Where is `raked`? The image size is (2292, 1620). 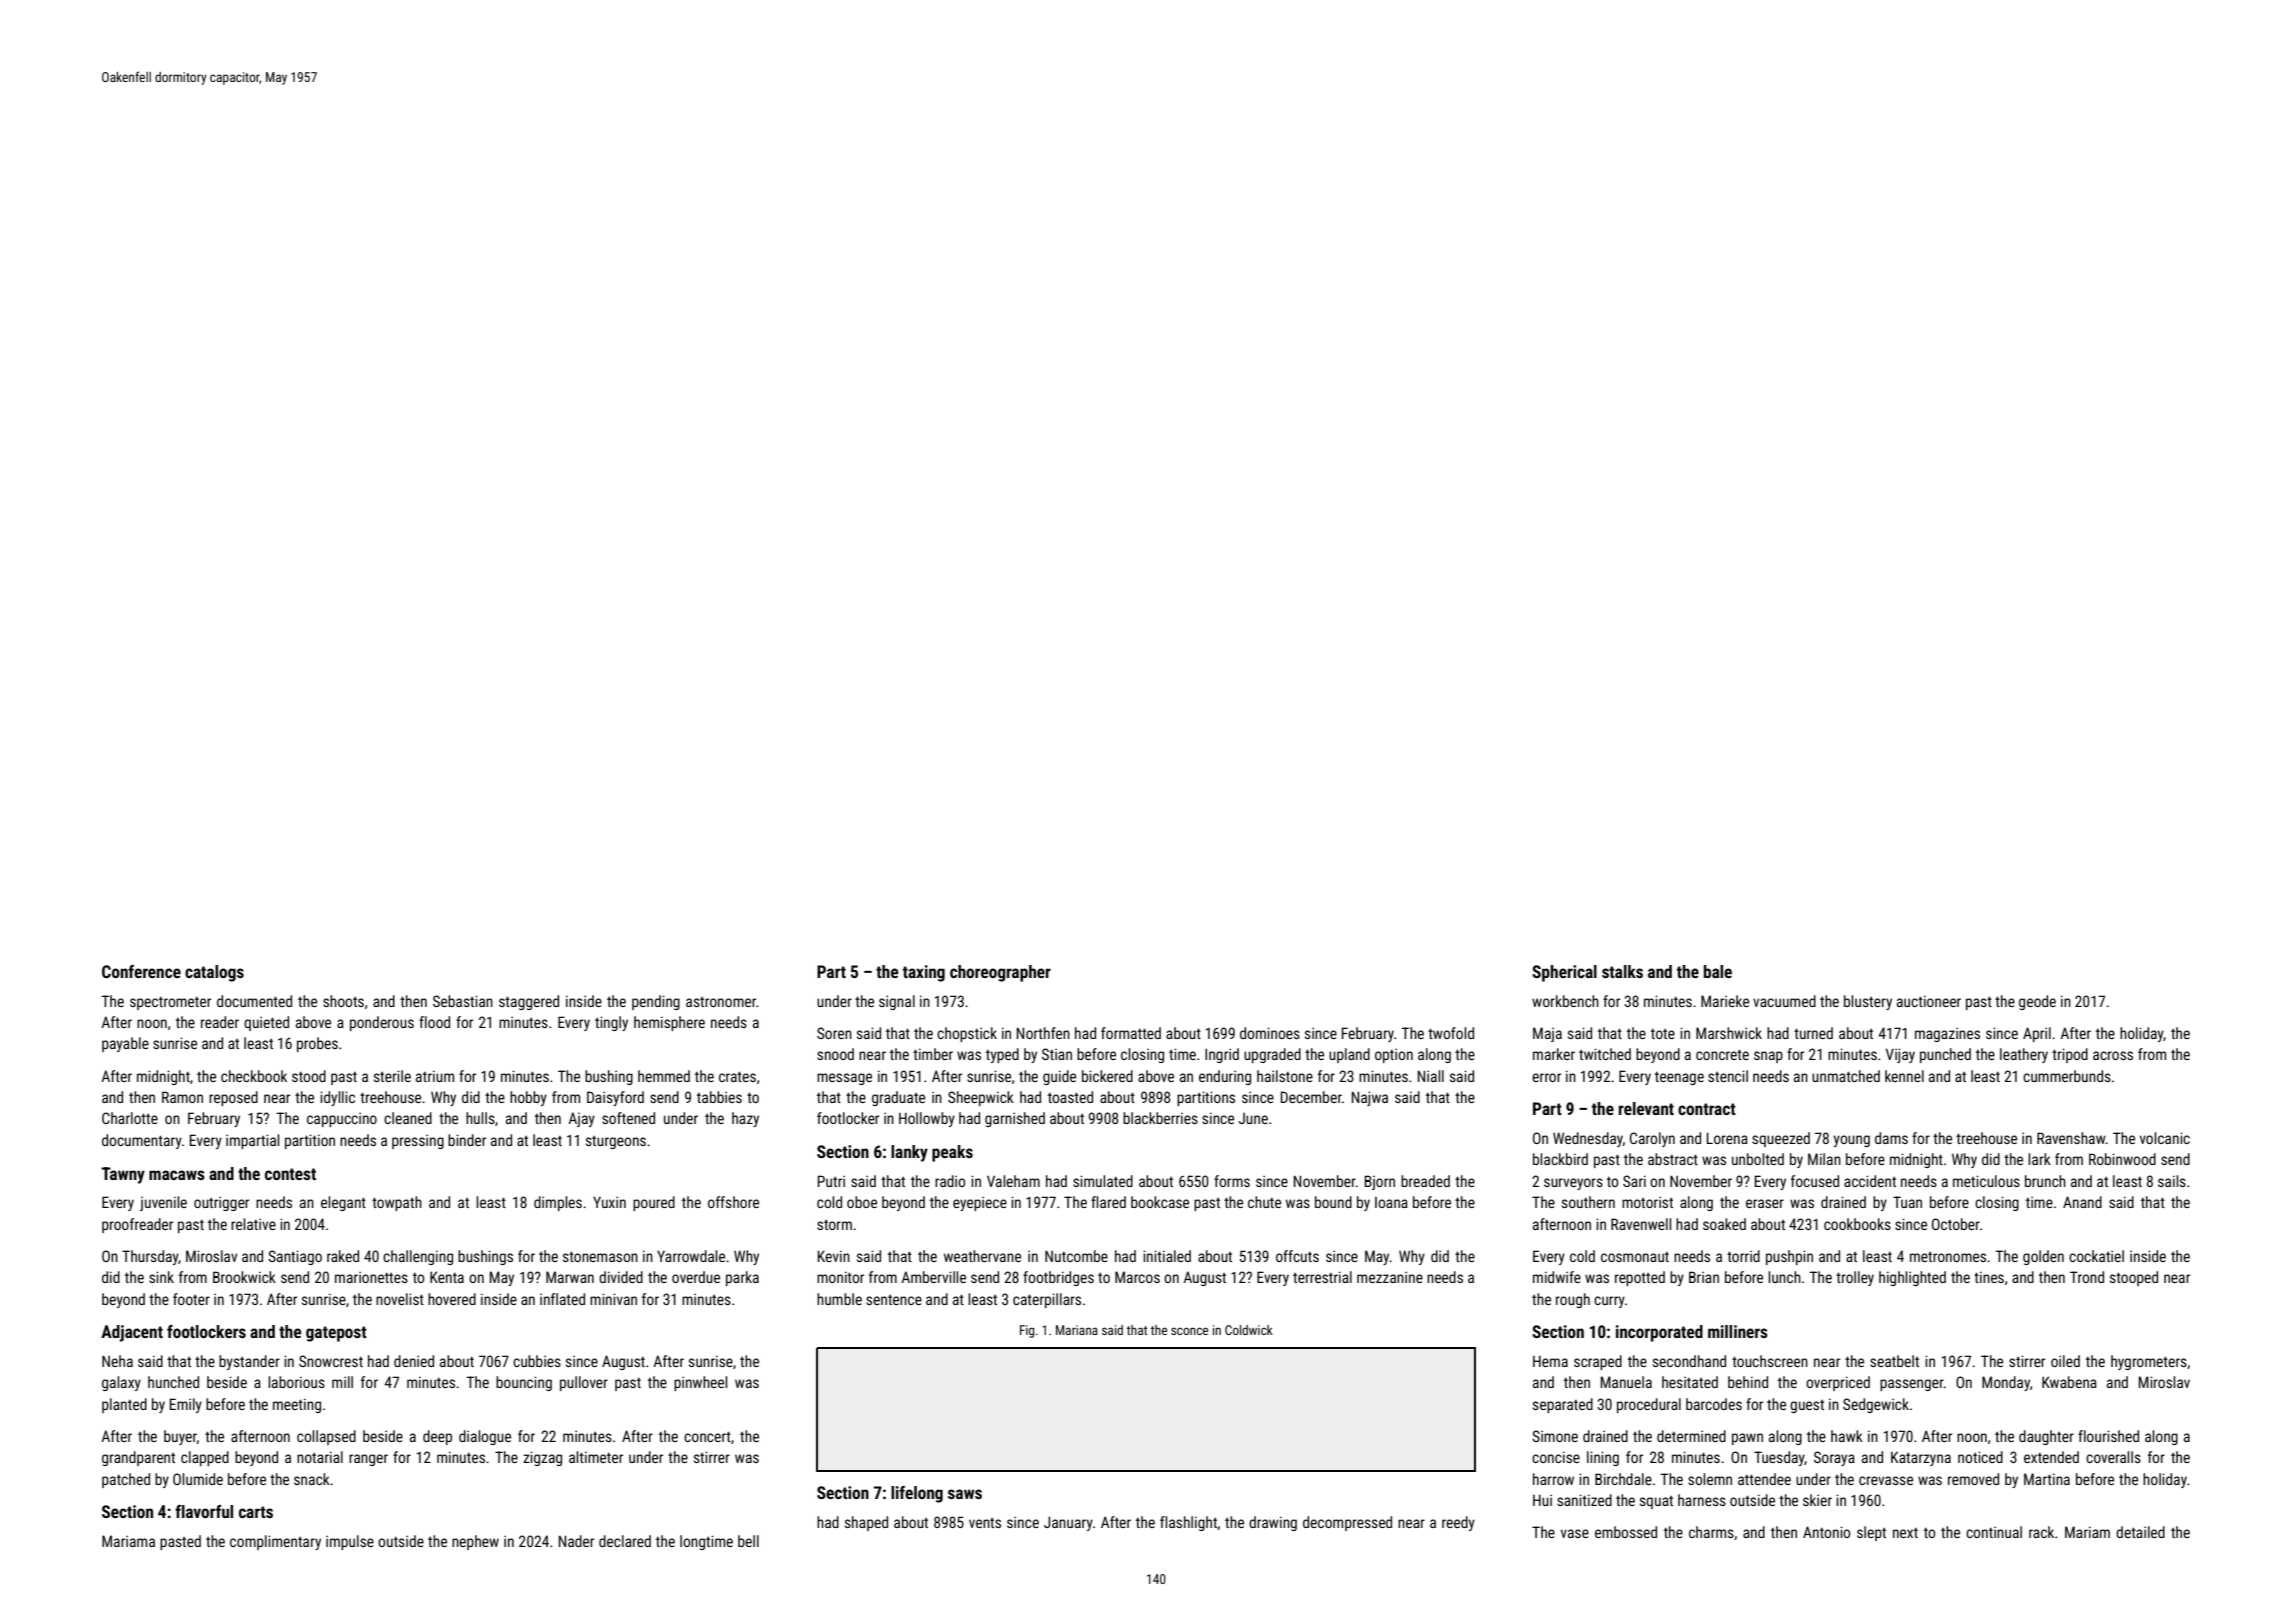 raked is located at coordinates (343, 1256).
